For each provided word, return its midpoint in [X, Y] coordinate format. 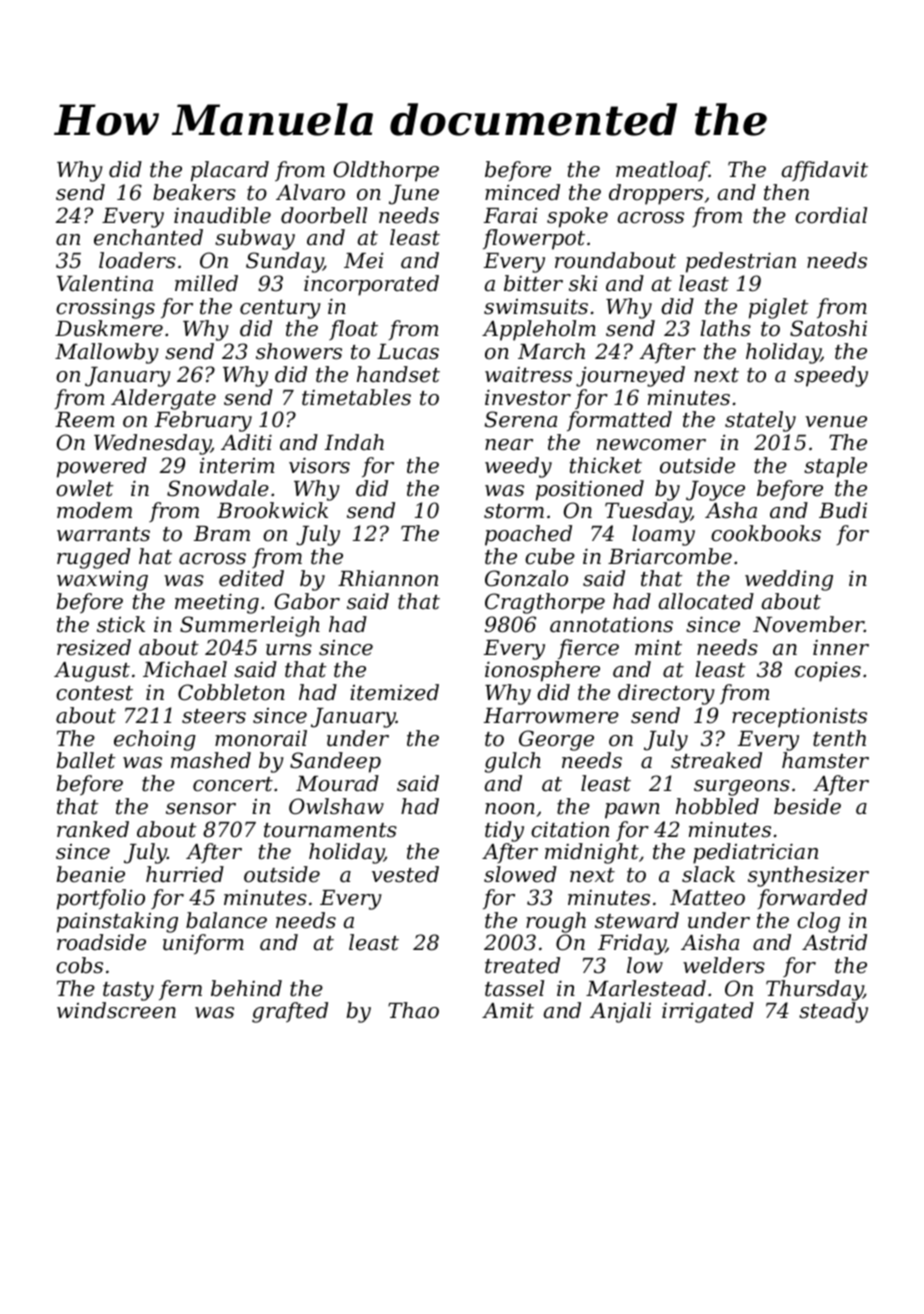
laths [725, 328]
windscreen [116, 1010]
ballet [86, 760]
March [551, 351]
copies [828, 671]
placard [230, 171]
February [203, 421]
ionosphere [542, 671]
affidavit [825, 171]
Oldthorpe [386, 171]
